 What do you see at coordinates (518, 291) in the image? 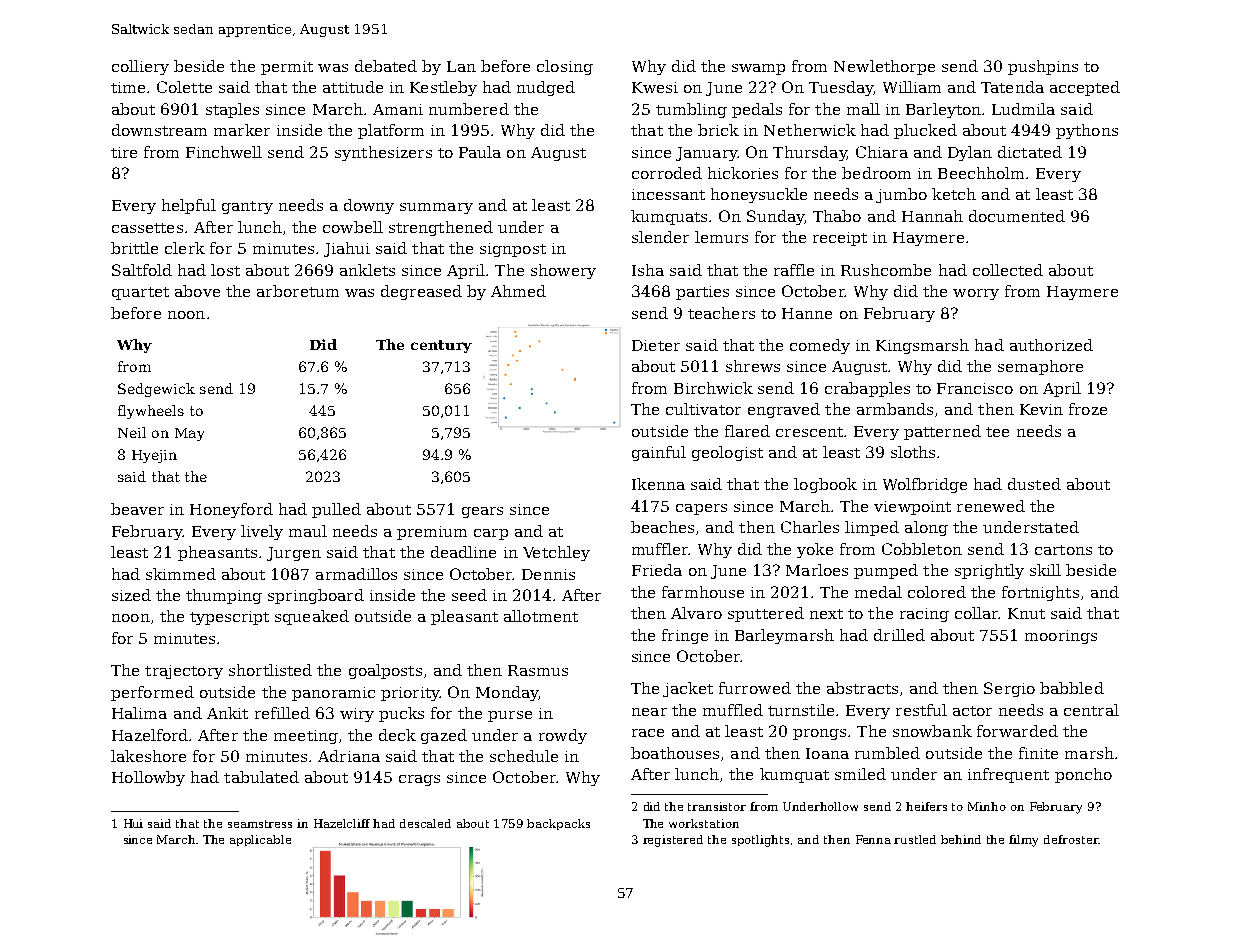
I see `Ahmed` at bounding box center [518, 291].
